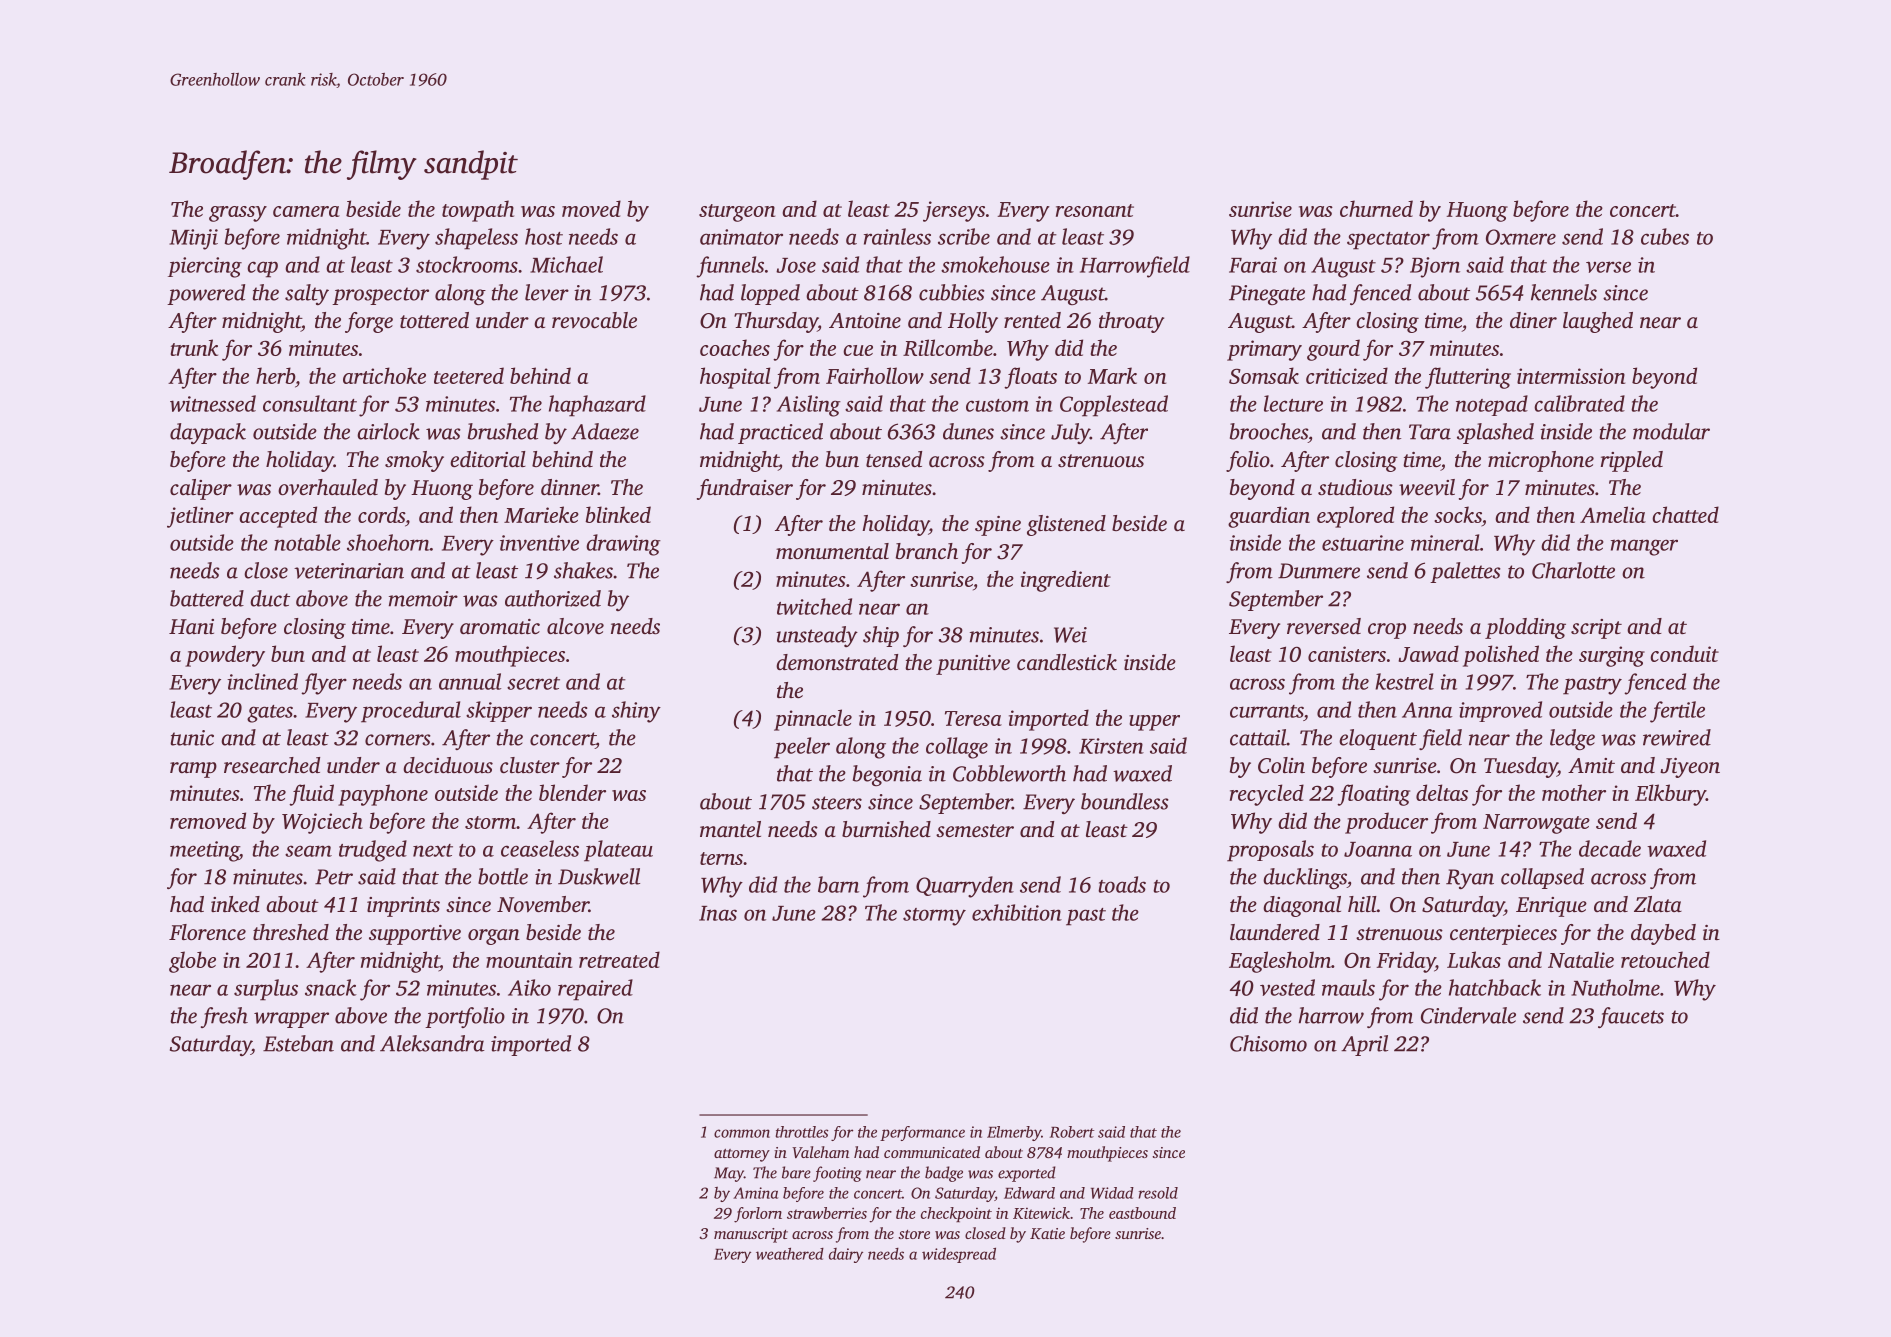  I want to click on grassy, so click(238, 214).
